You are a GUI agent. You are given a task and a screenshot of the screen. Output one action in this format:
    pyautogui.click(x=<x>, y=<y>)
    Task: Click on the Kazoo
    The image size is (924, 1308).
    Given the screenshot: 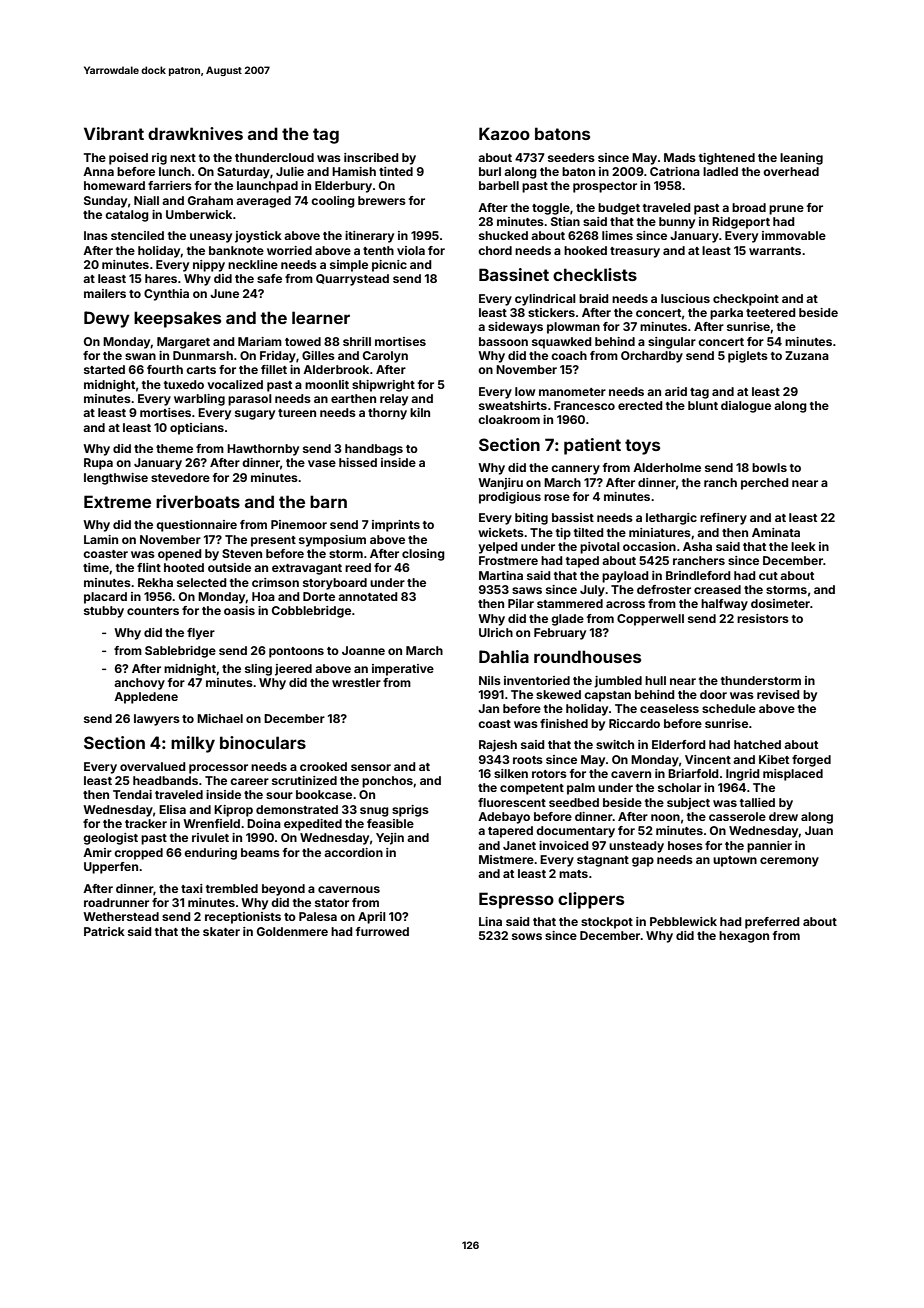 What is the action you would take?
    pyautogui.click(x=504, y=133)
